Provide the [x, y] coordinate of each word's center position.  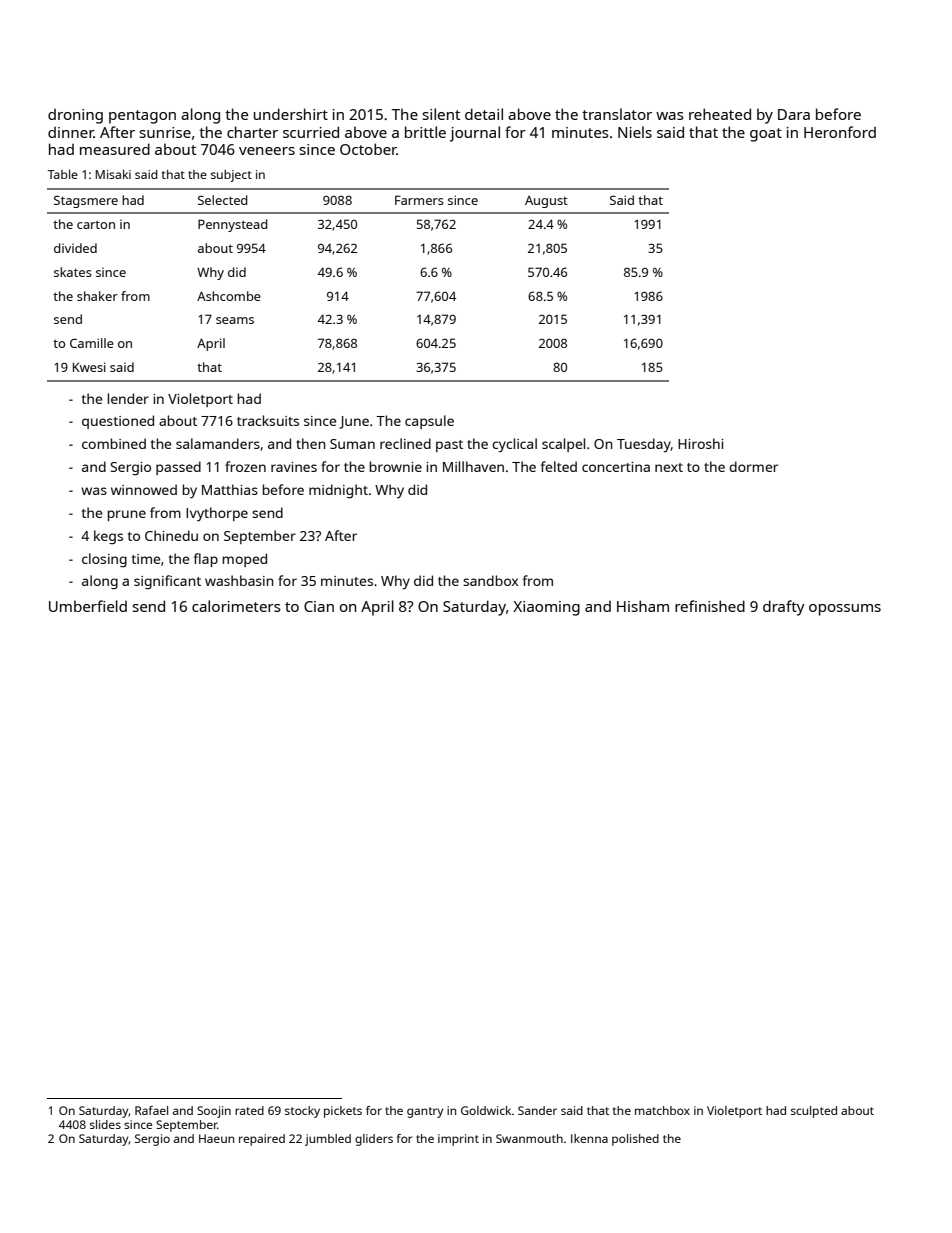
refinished [710, 606]
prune [127, 515]
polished [635, 1140]
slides [105, 1124]
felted [559, 466]
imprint [458, 1140]
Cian [319, 606]
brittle [425, 132]
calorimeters [236, 606]
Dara [794, 114]
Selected [223, 200]
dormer [753, 466]
